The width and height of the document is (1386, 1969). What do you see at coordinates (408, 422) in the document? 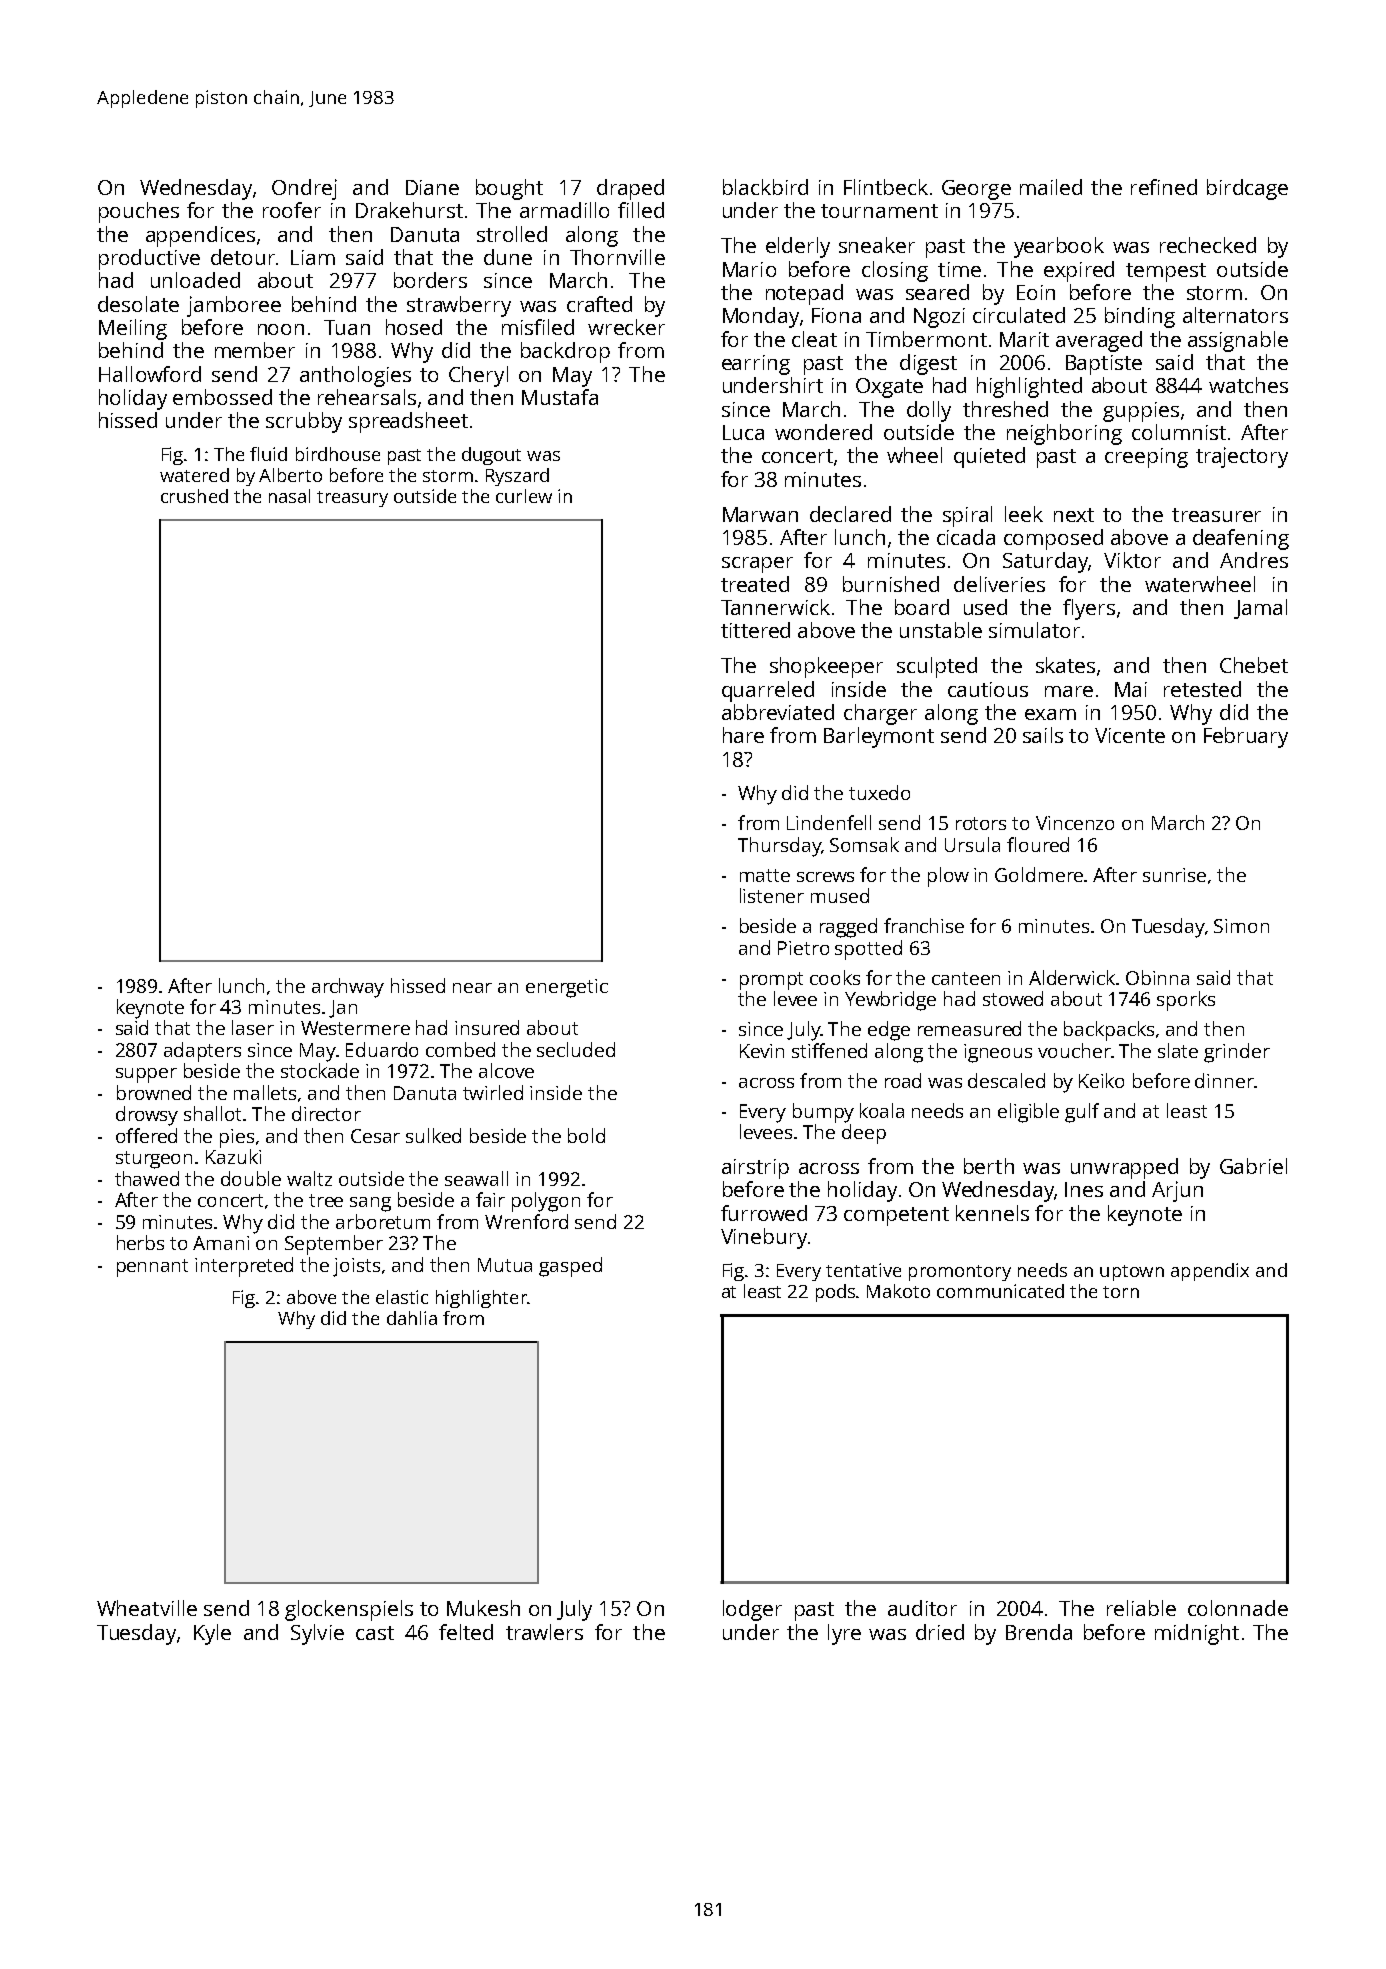
I see `spreadsheet` at bounding box center [408, 422].
